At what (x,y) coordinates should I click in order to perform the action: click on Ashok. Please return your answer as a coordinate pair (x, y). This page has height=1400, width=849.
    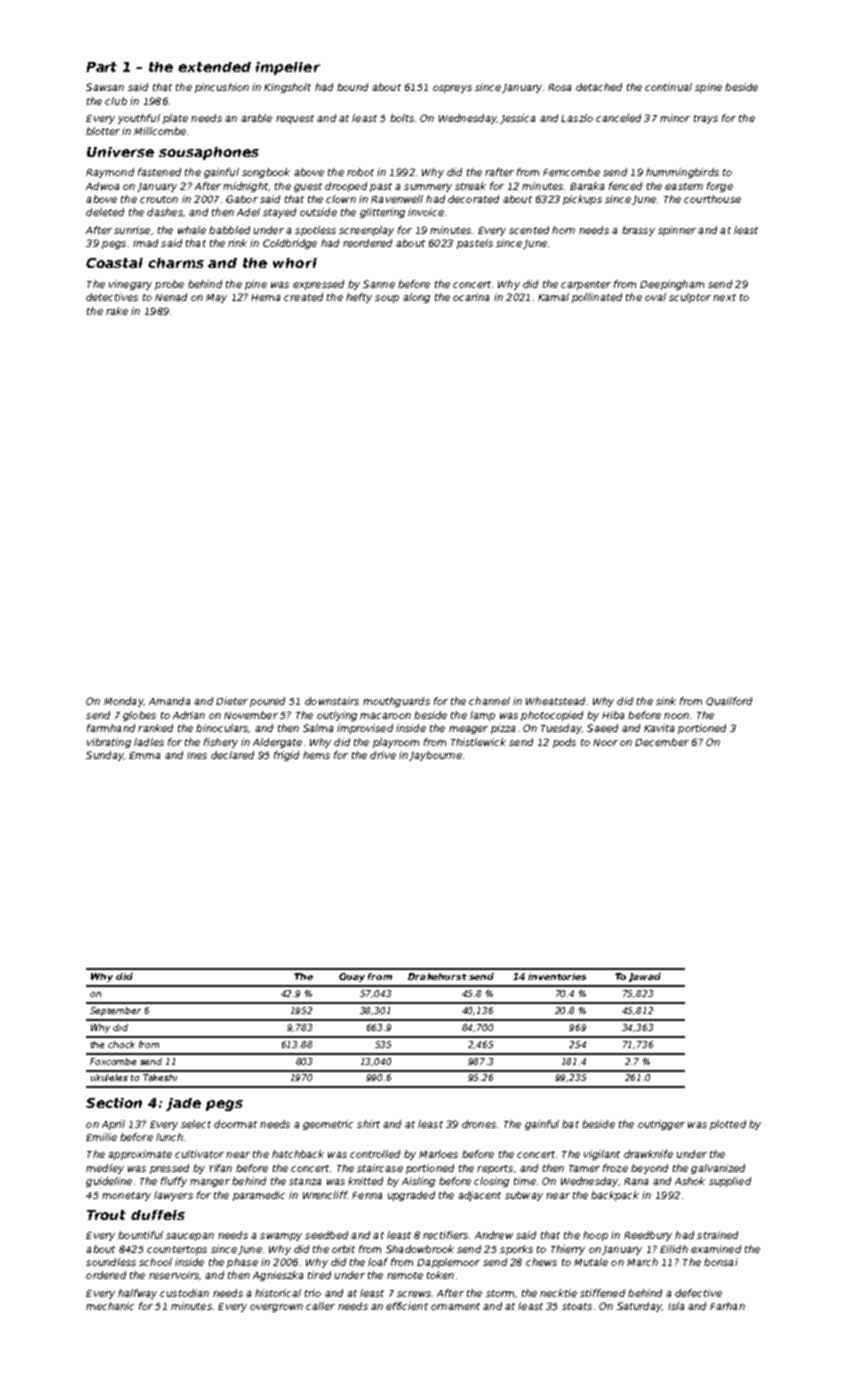
    Looking at the image, I should click on (690, 1181).
